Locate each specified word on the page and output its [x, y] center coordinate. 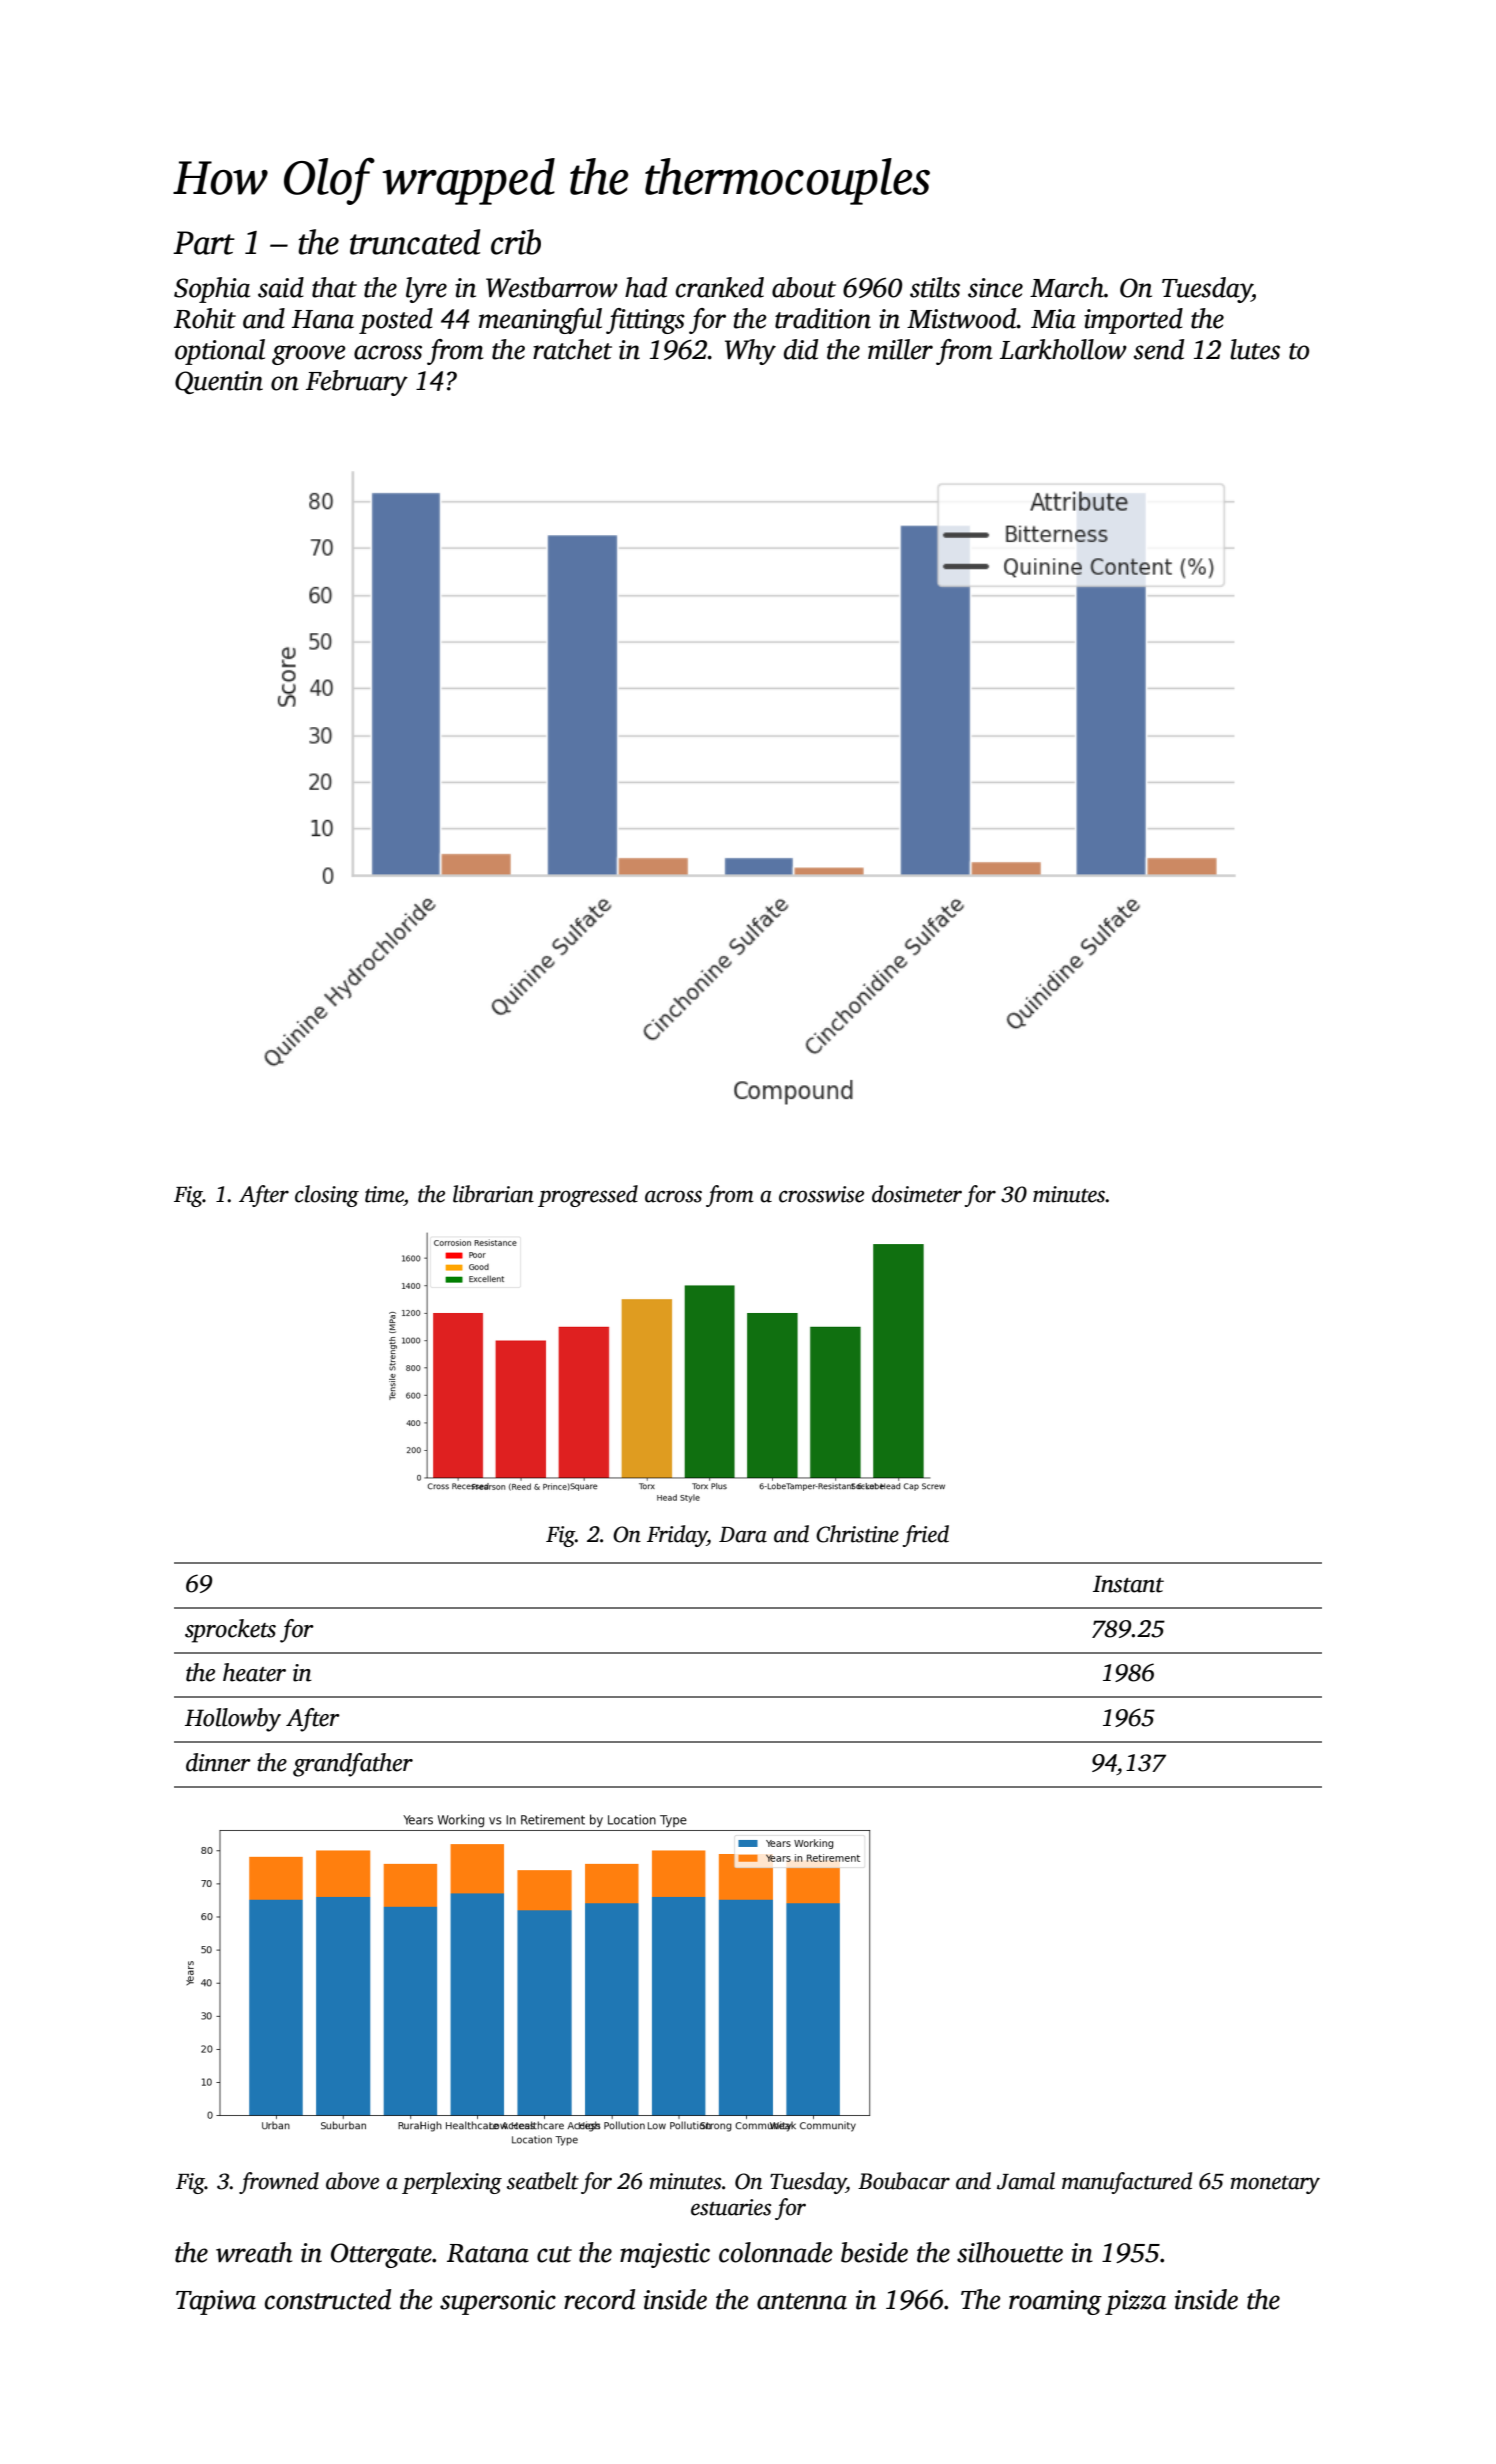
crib [516, 242]
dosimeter [917, 1194]
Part [204, 243]
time [384, 1194]
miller [900, 349]
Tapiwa [216, 2302]
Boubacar [904, 2181]
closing [327, 1196]
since [995, 288]
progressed [588, 1196]
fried [926, 1536]
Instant [1128, 1584]
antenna [802, 2301]
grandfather [353, 1765]
